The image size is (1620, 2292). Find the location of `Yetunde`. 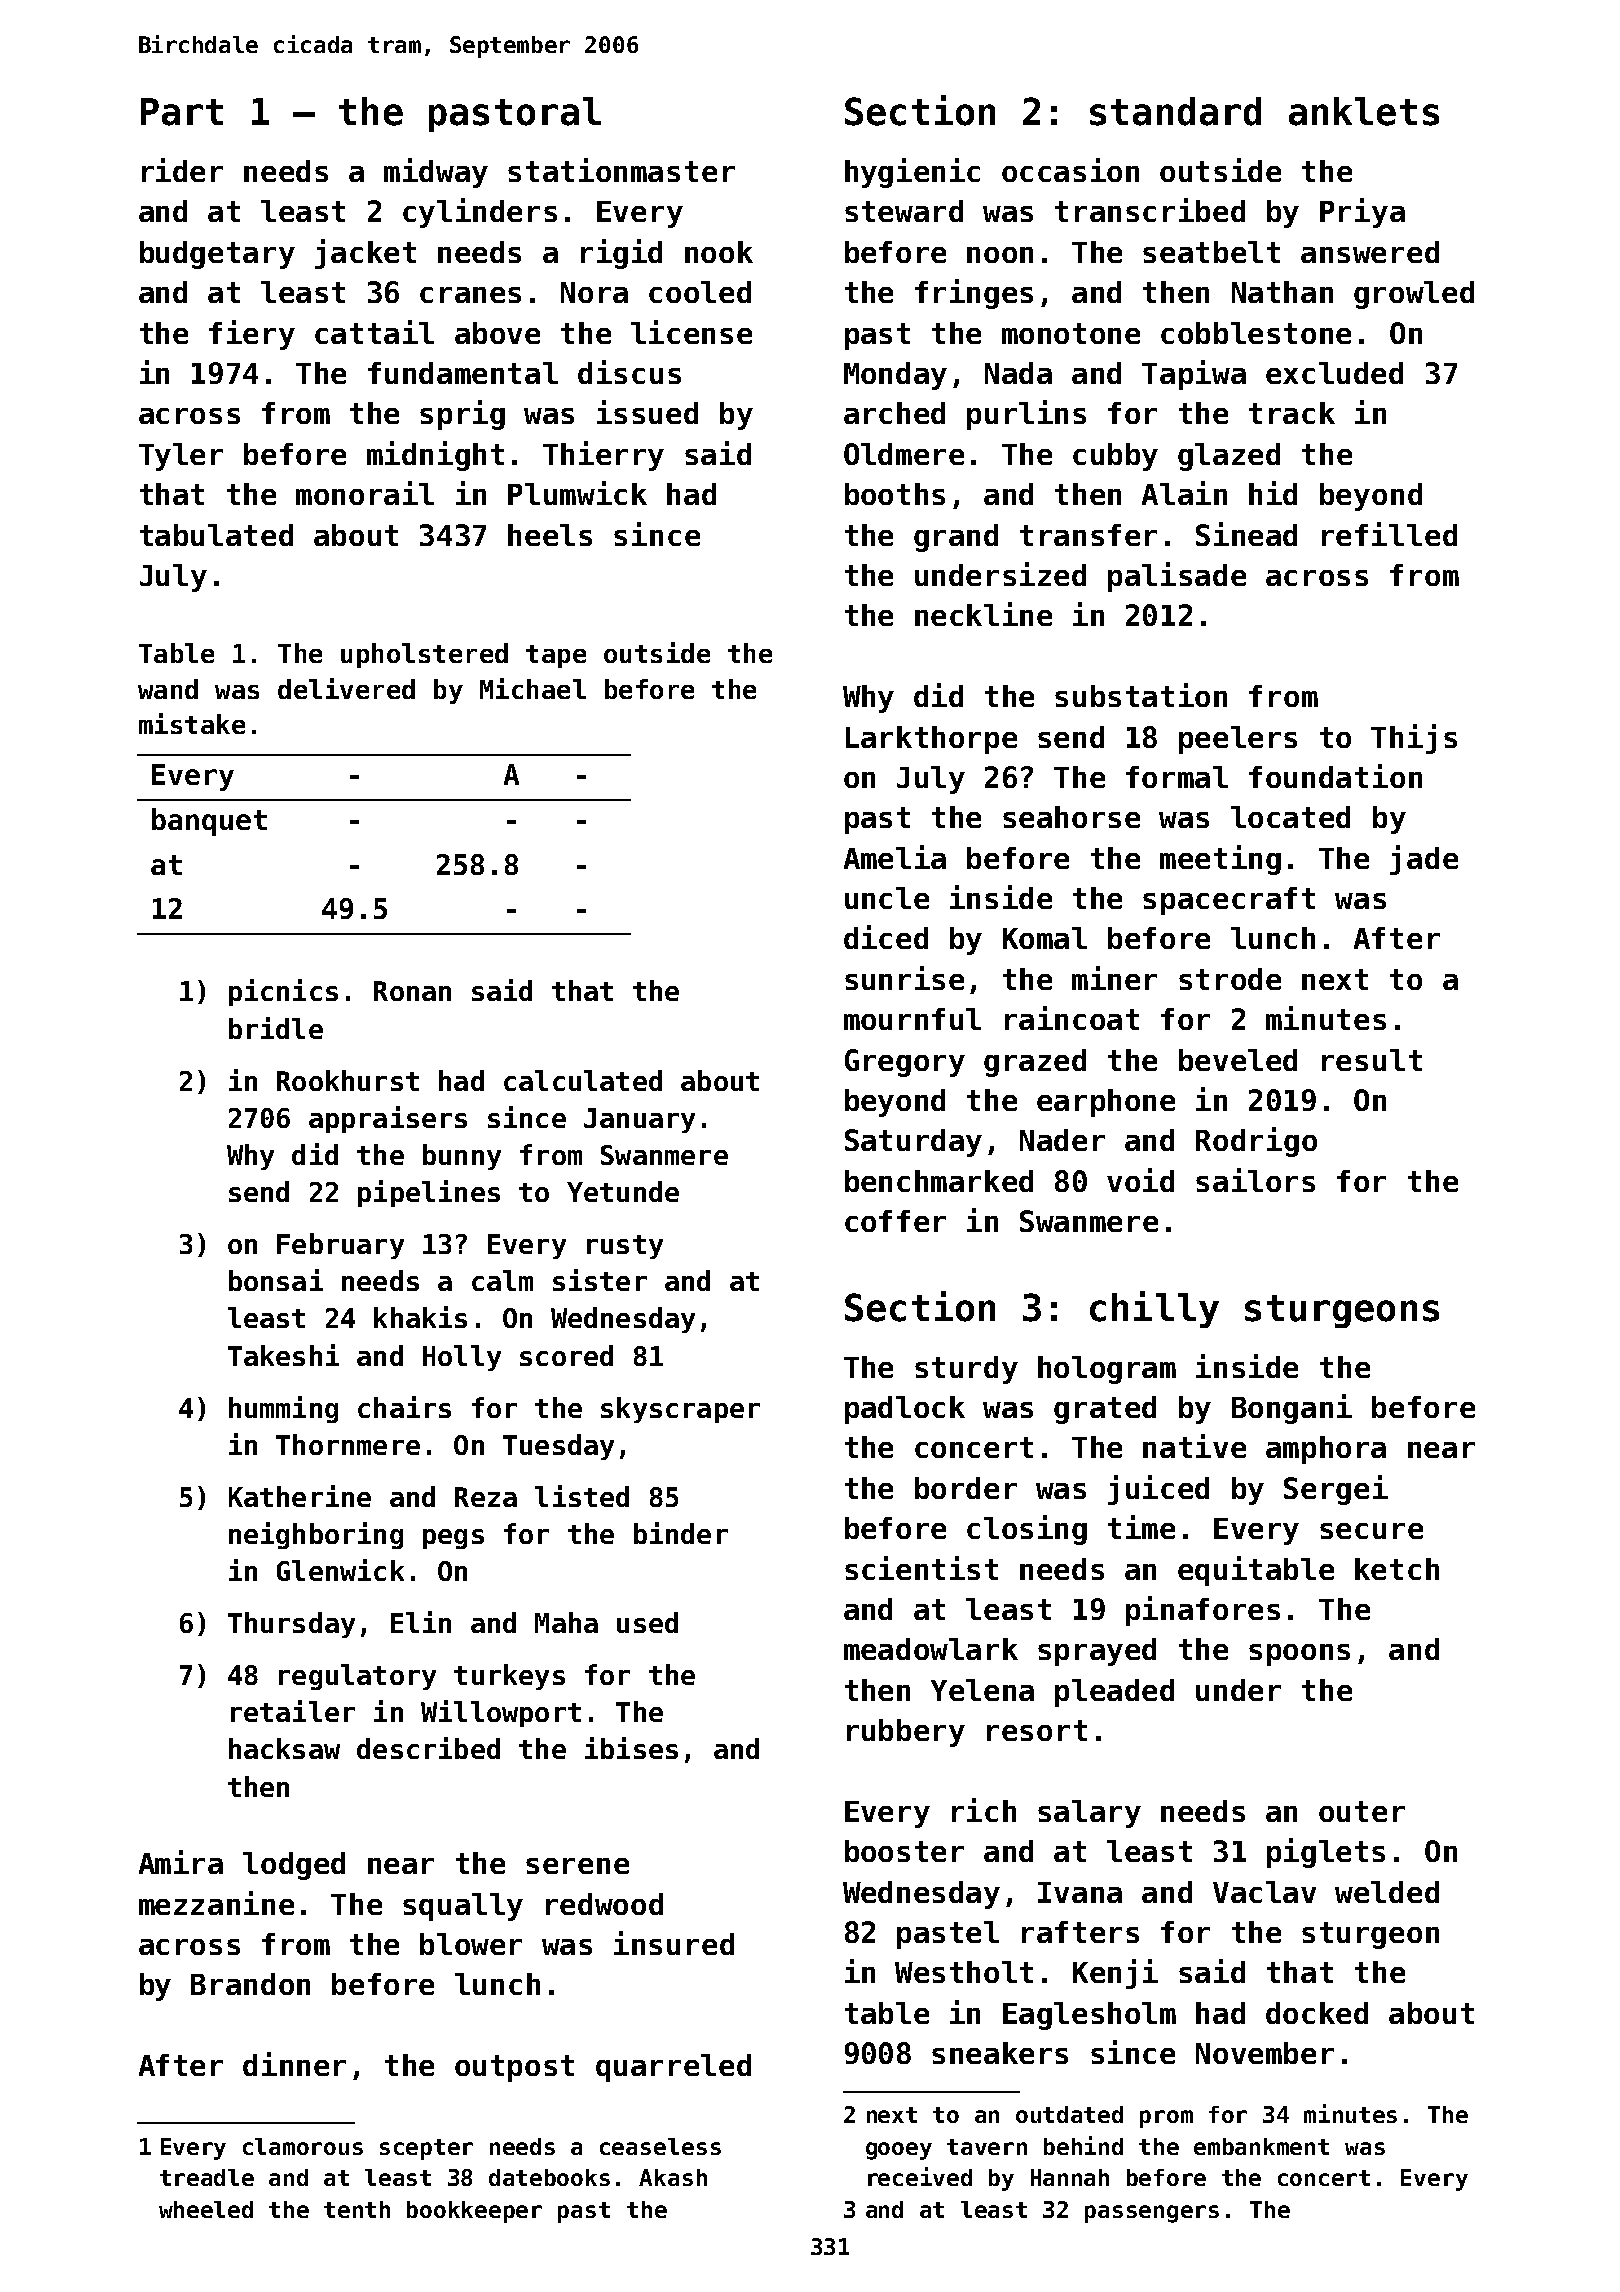

Yetunde is located at coordinates (623, 1191).
